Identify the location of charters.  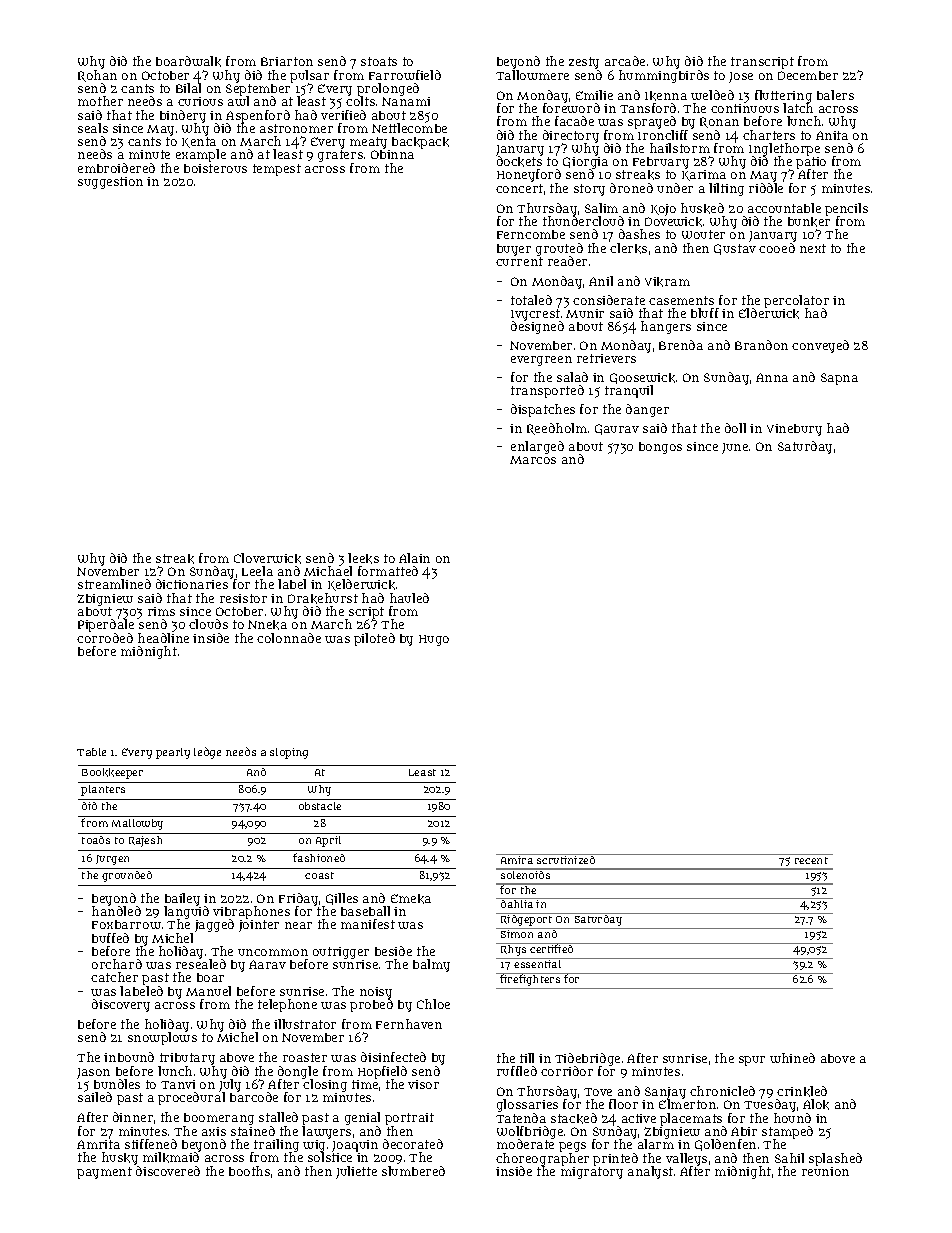
(769, 135).
